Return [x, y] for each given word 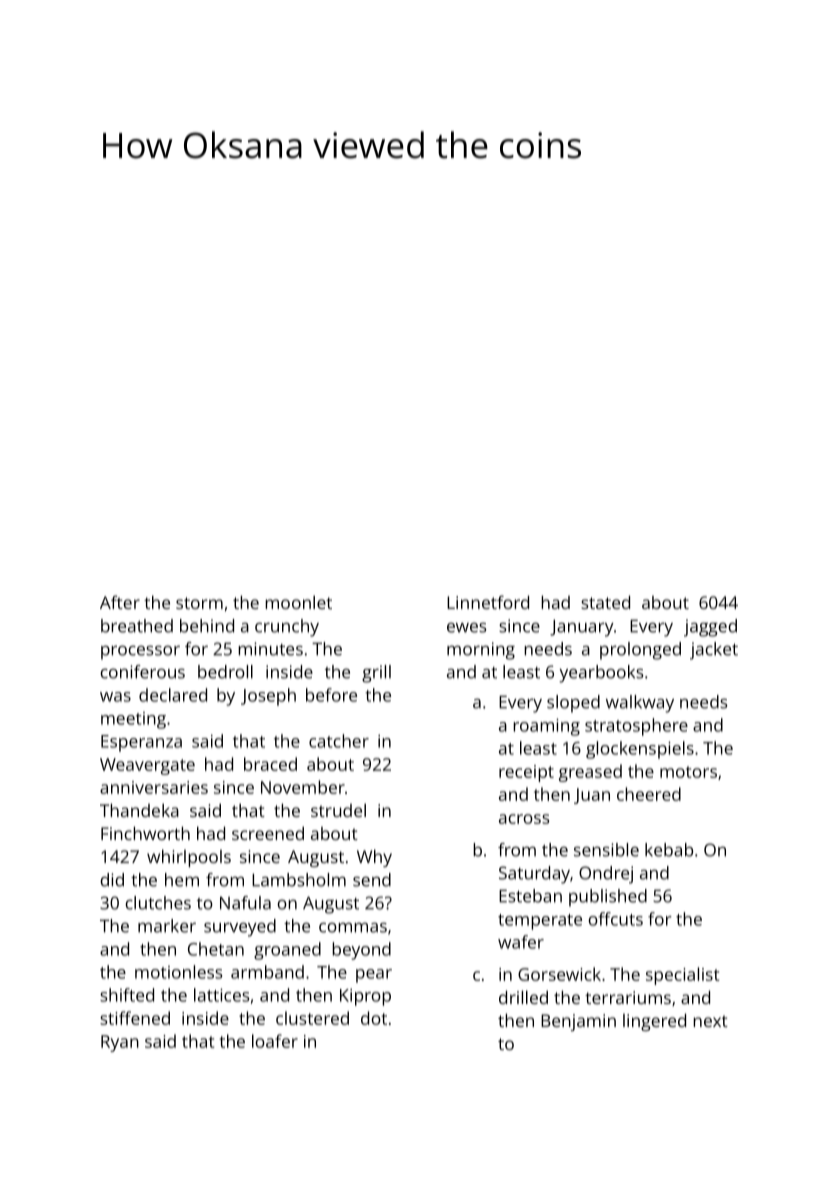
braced [270, 764]
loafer [275, 1041]
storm [199, 603]
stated [605, 602]
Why [374, 858]
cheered [649, 794]
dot [374, 1018]
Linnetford [488, 602]
